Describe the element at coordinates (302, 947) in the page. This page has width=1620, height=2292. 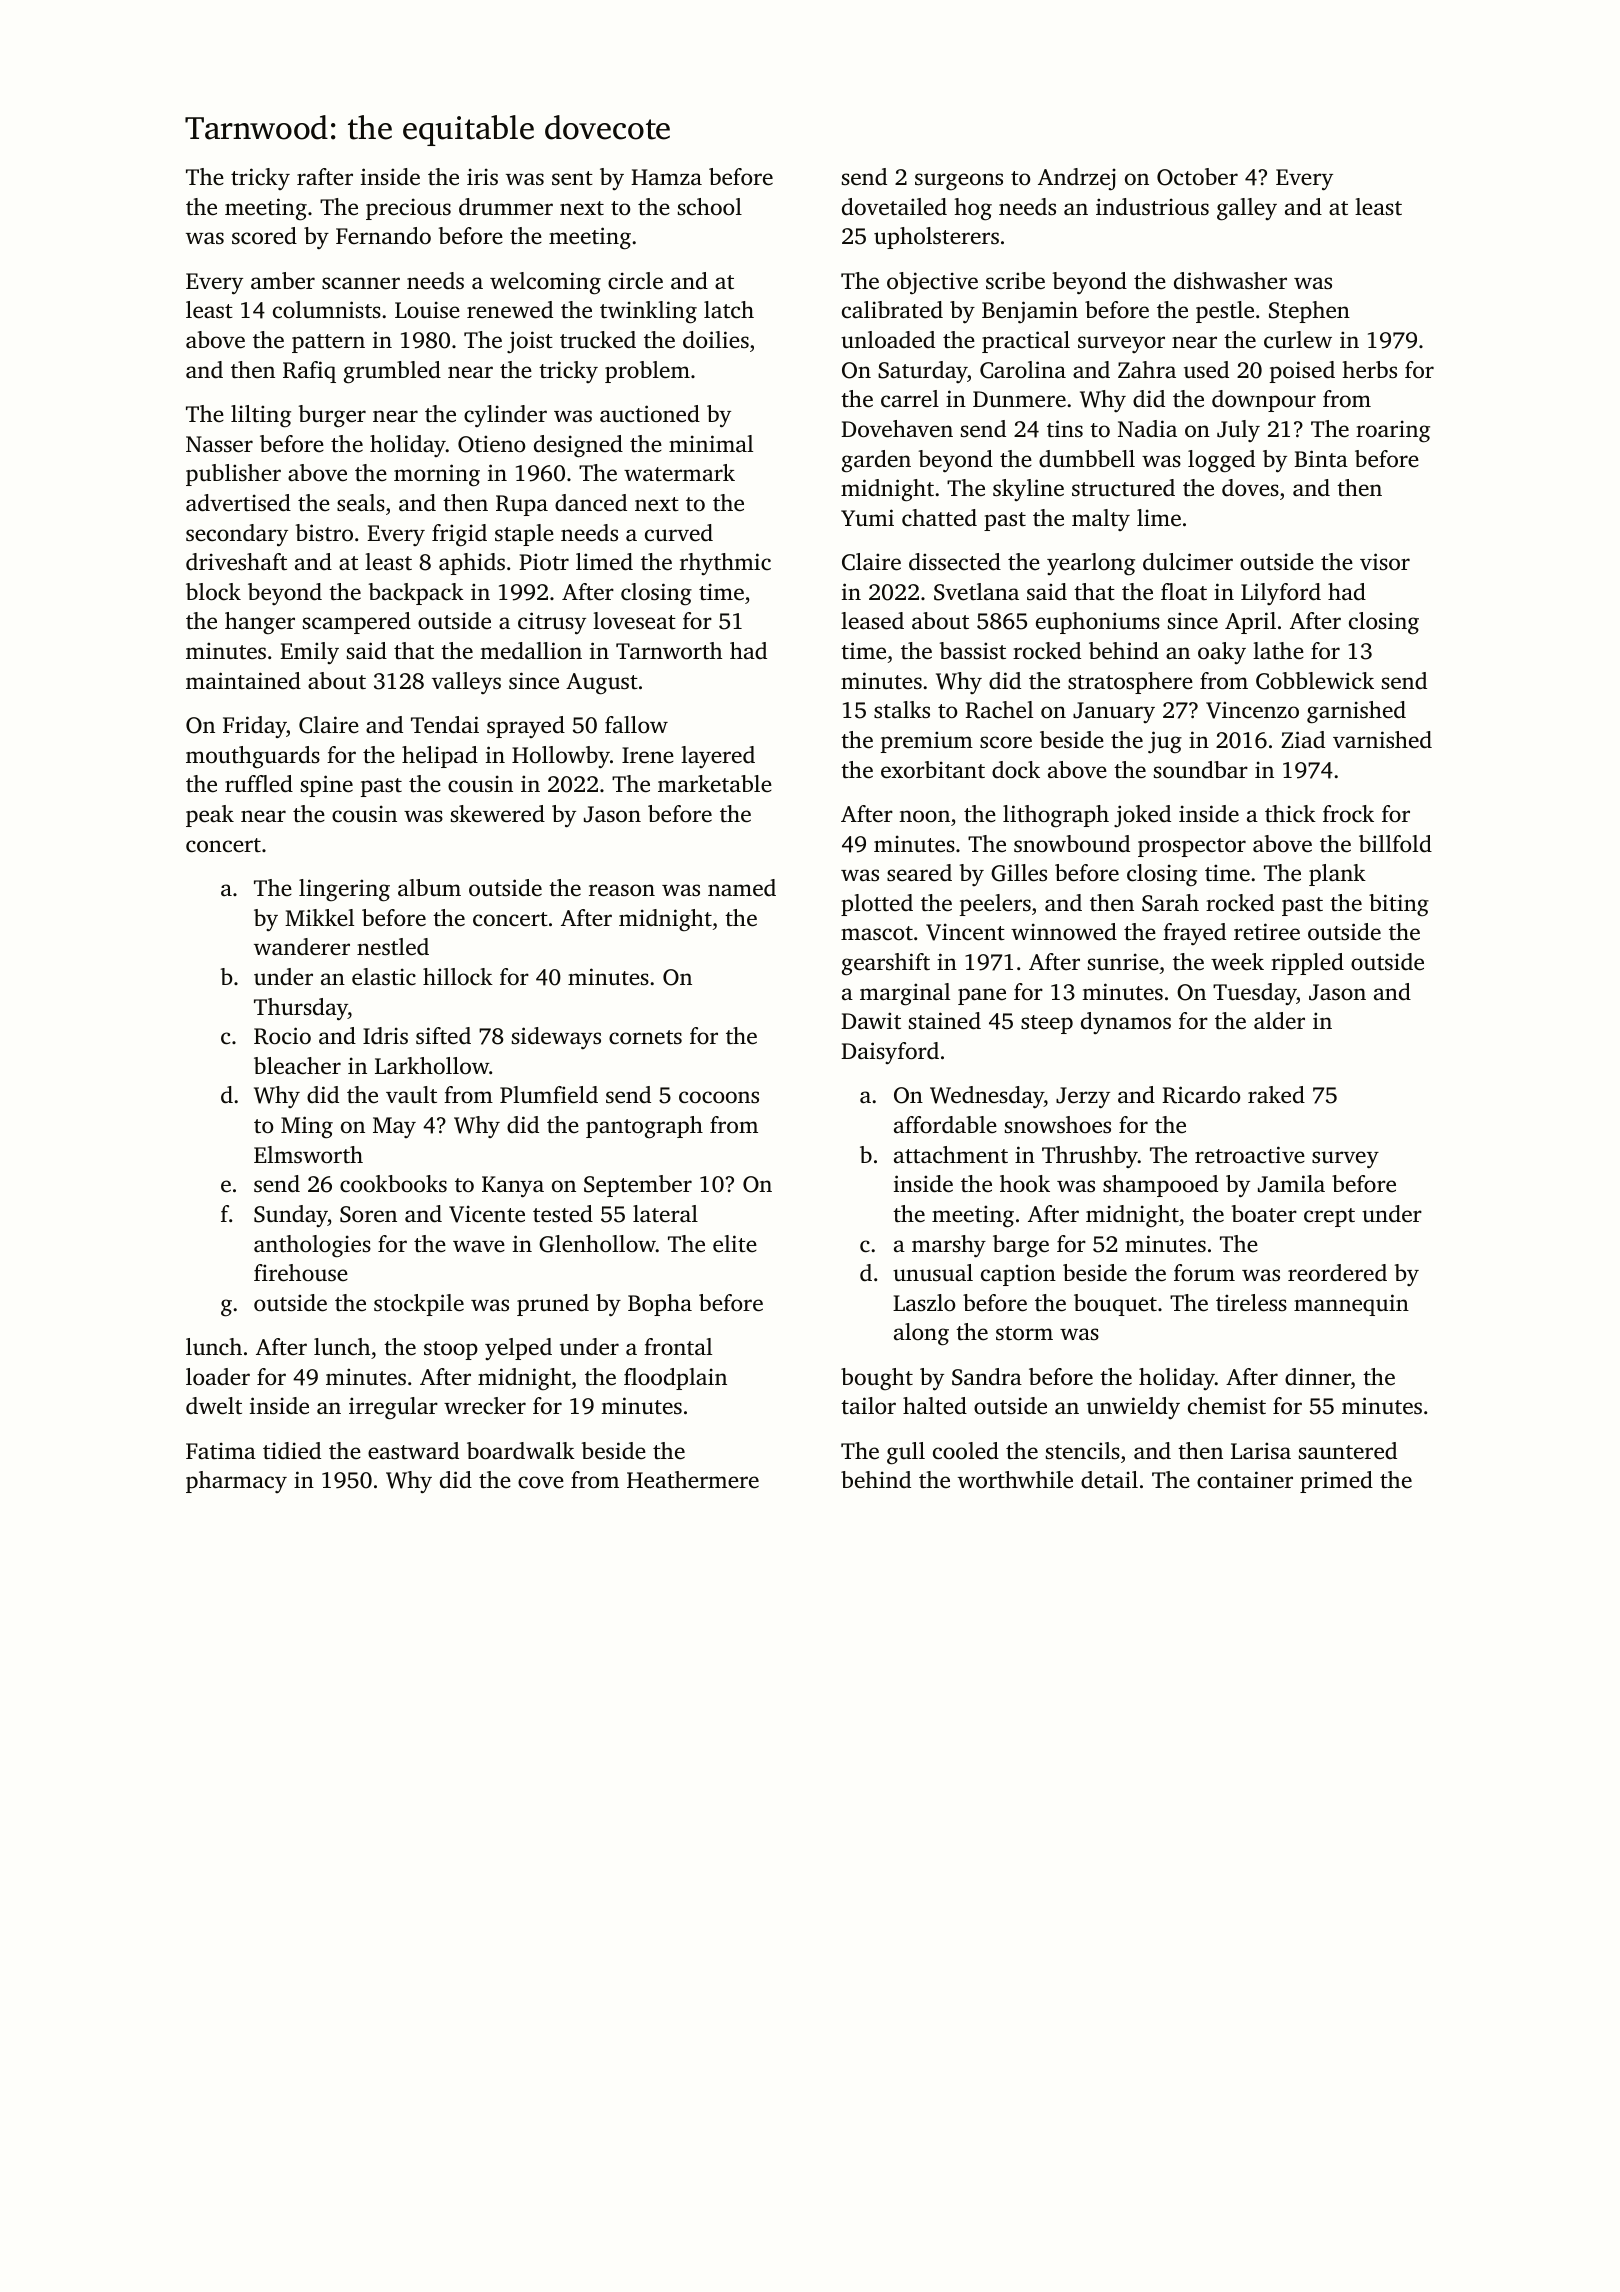
I see `wanderer` at that location.
